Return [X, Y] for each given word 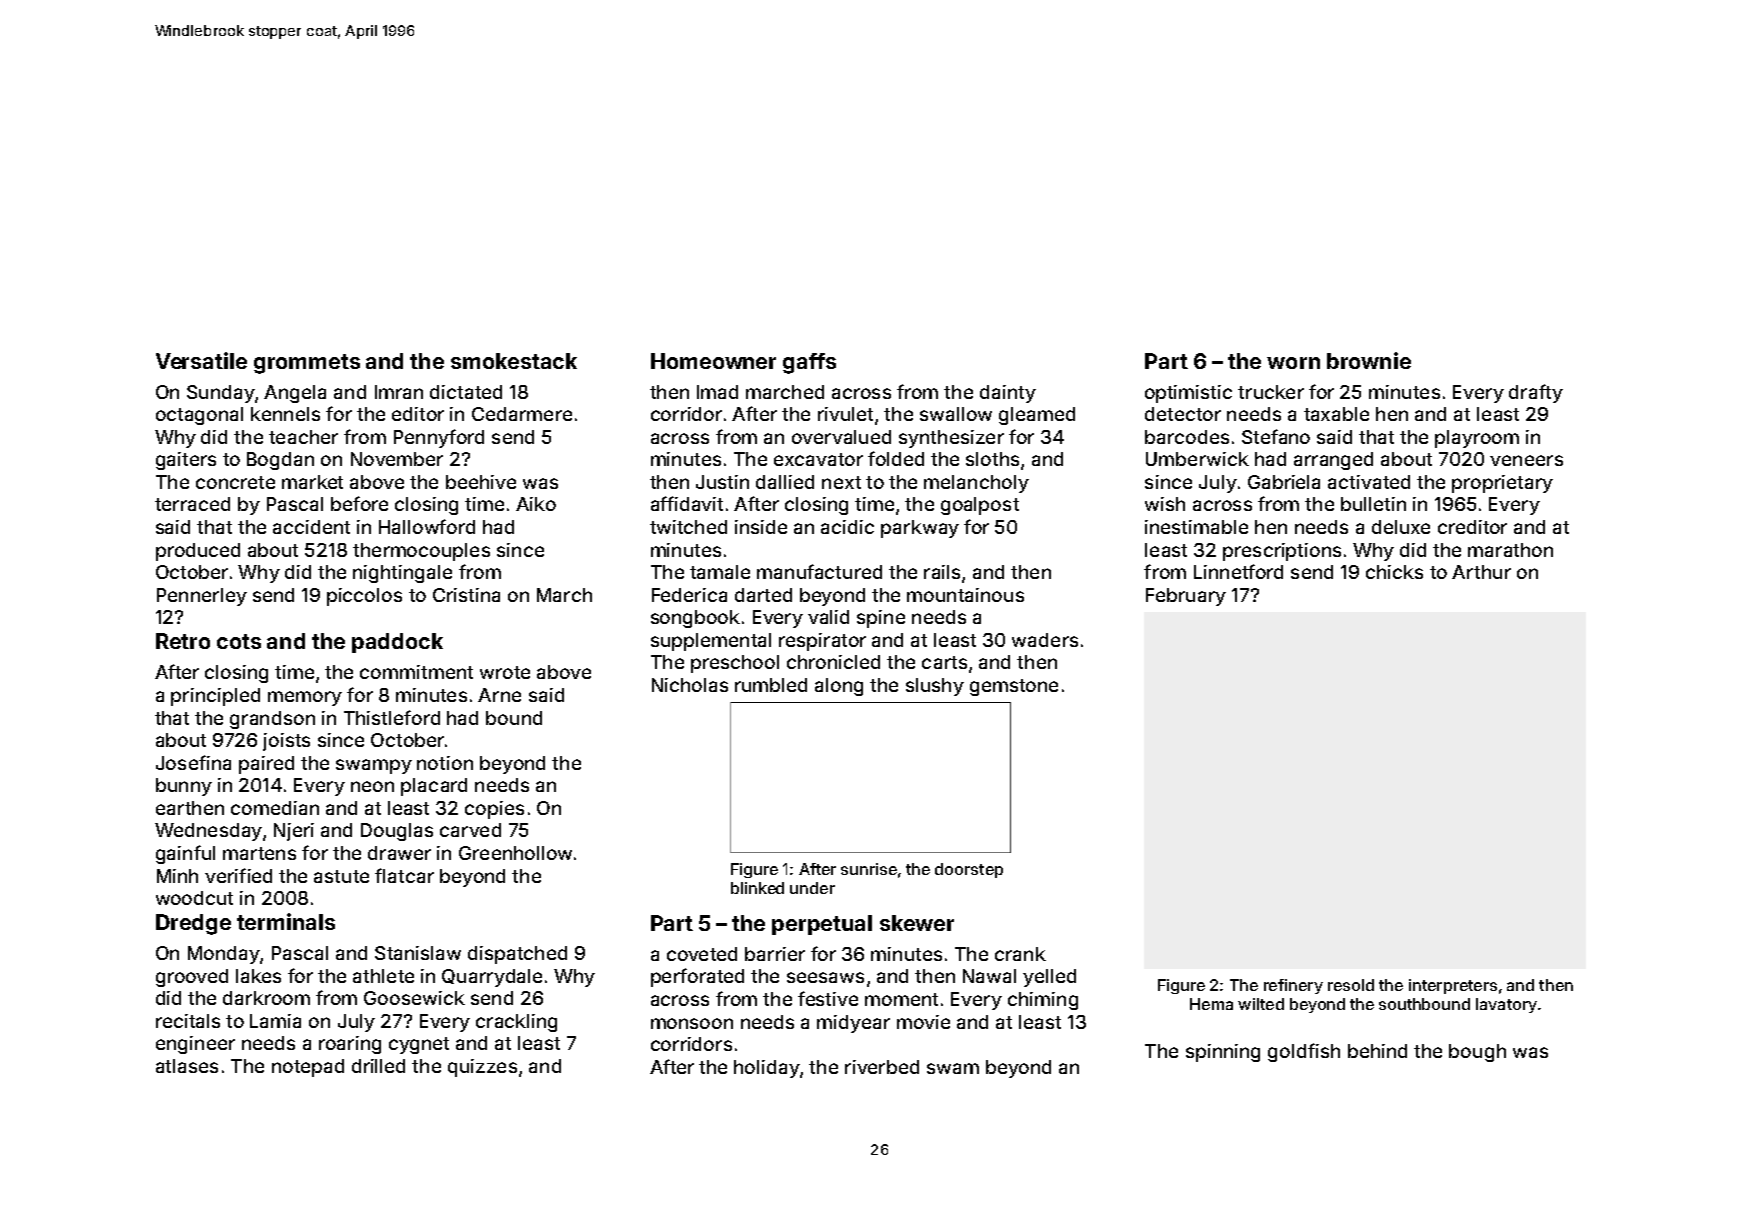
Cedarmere [522, 414]
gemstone [1014, 687]
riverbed [882, 1067]
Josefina [193, 762]
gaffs [809, 363]
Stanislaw [418, 953]
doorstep [969, 870]
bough [1477, 1053]
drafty [1536, 393]
